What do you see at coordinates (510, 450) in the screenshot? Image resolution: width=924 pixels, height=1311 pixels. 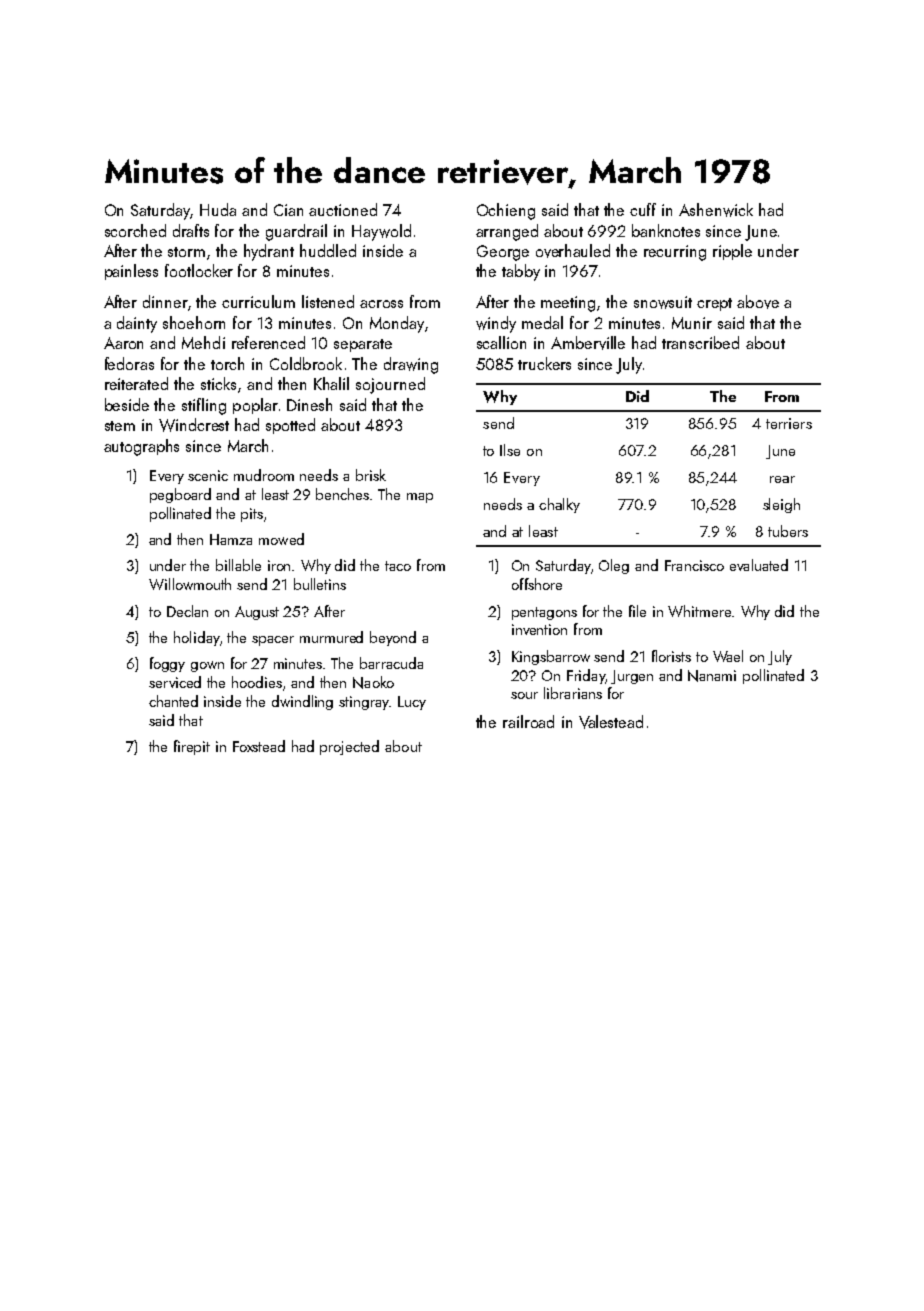 I see `Ilse` at bounding box center [510, 450].
